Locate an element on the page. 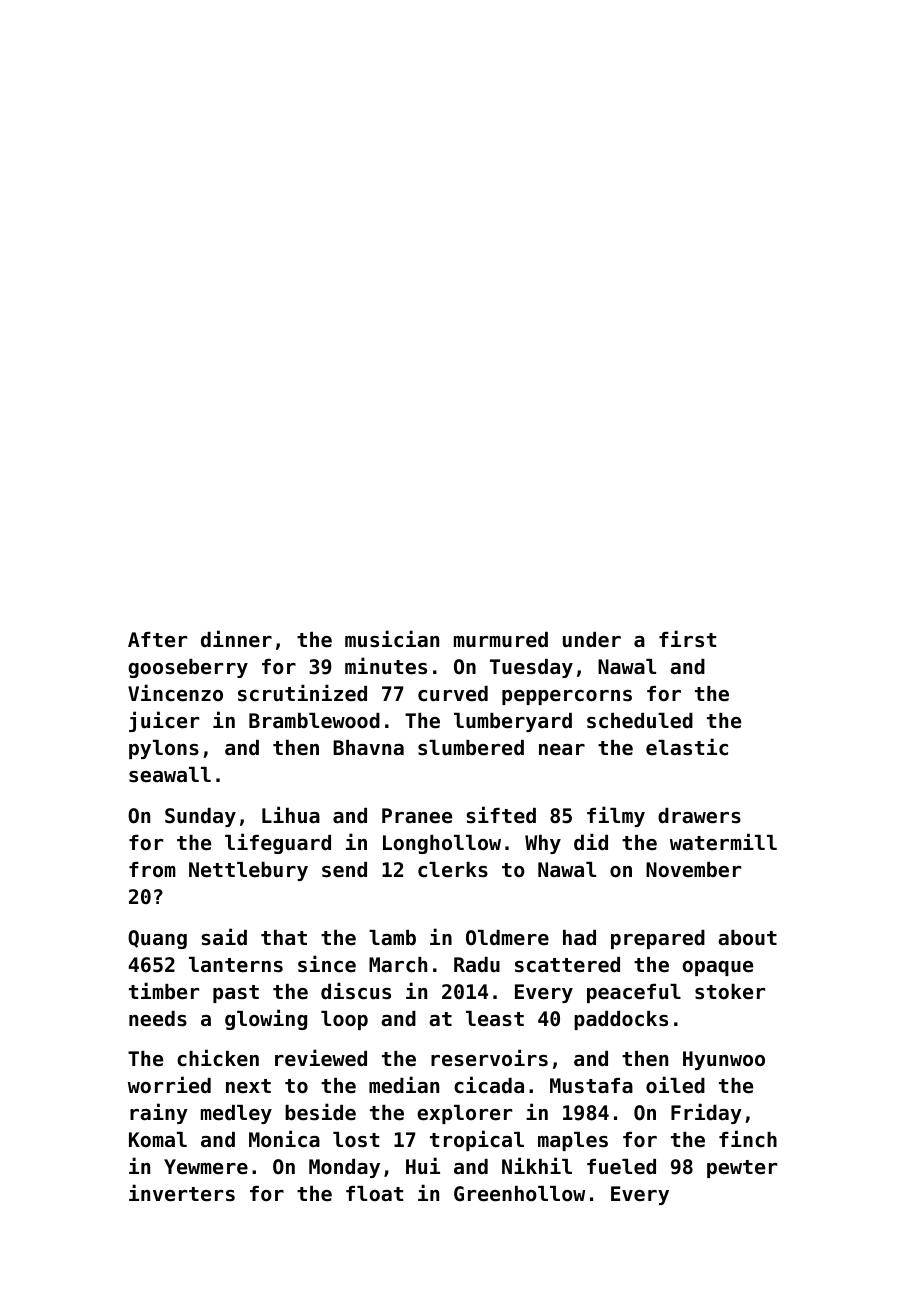  Vincenzo is located at coordinates (175, 693).
